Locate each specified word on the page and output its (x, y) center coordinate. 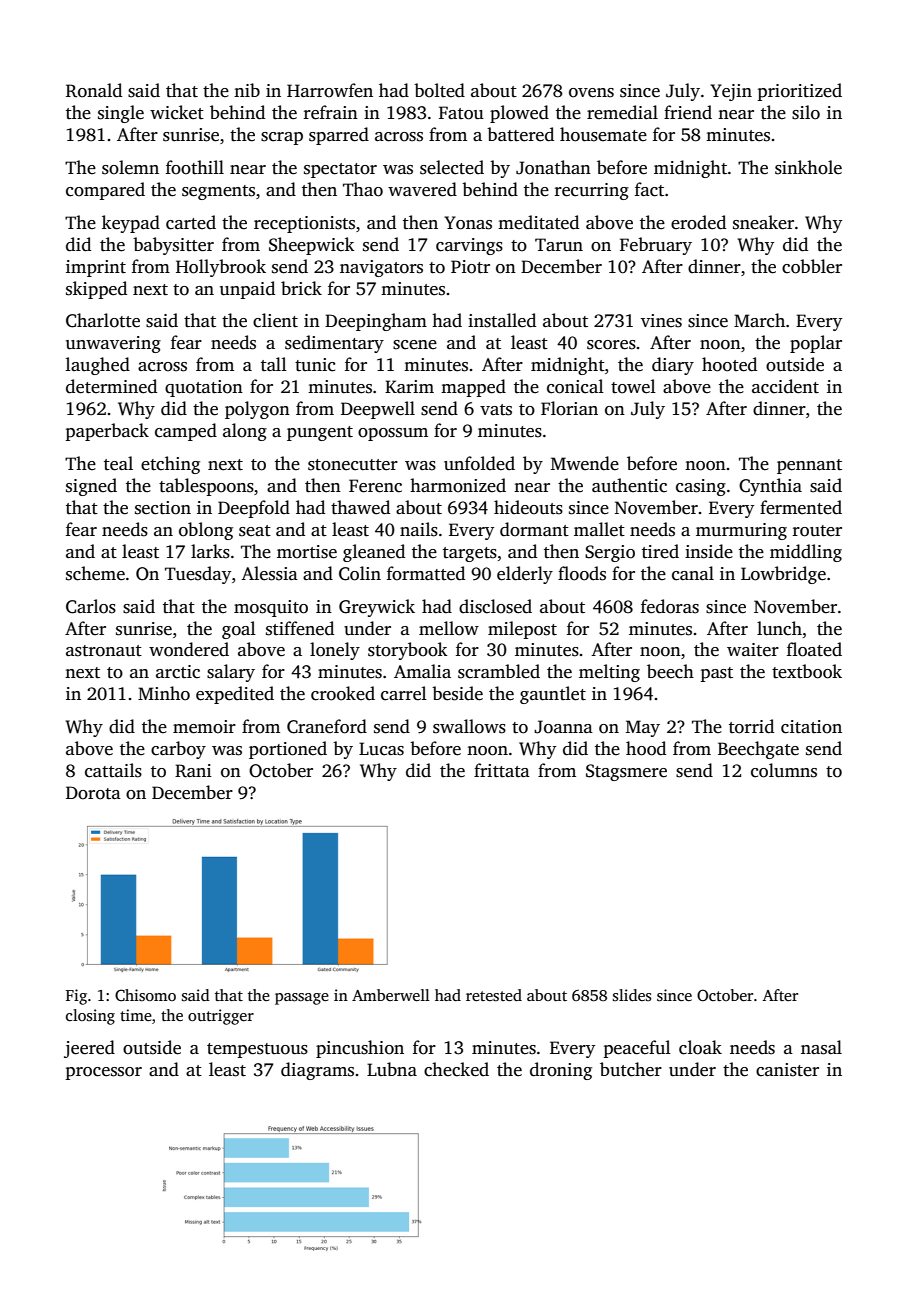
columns (784, 770)
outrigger (221, 1017)
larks (210, 551)
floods (582, 573)
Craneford (327, 726)
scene (415, 345)
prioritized (799, 92)
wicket (177, 112)
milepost (522, 630)
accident (785, 386)
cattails (113, 770)
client (275, 320)
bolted (439, 90)
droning (561, 1071)
